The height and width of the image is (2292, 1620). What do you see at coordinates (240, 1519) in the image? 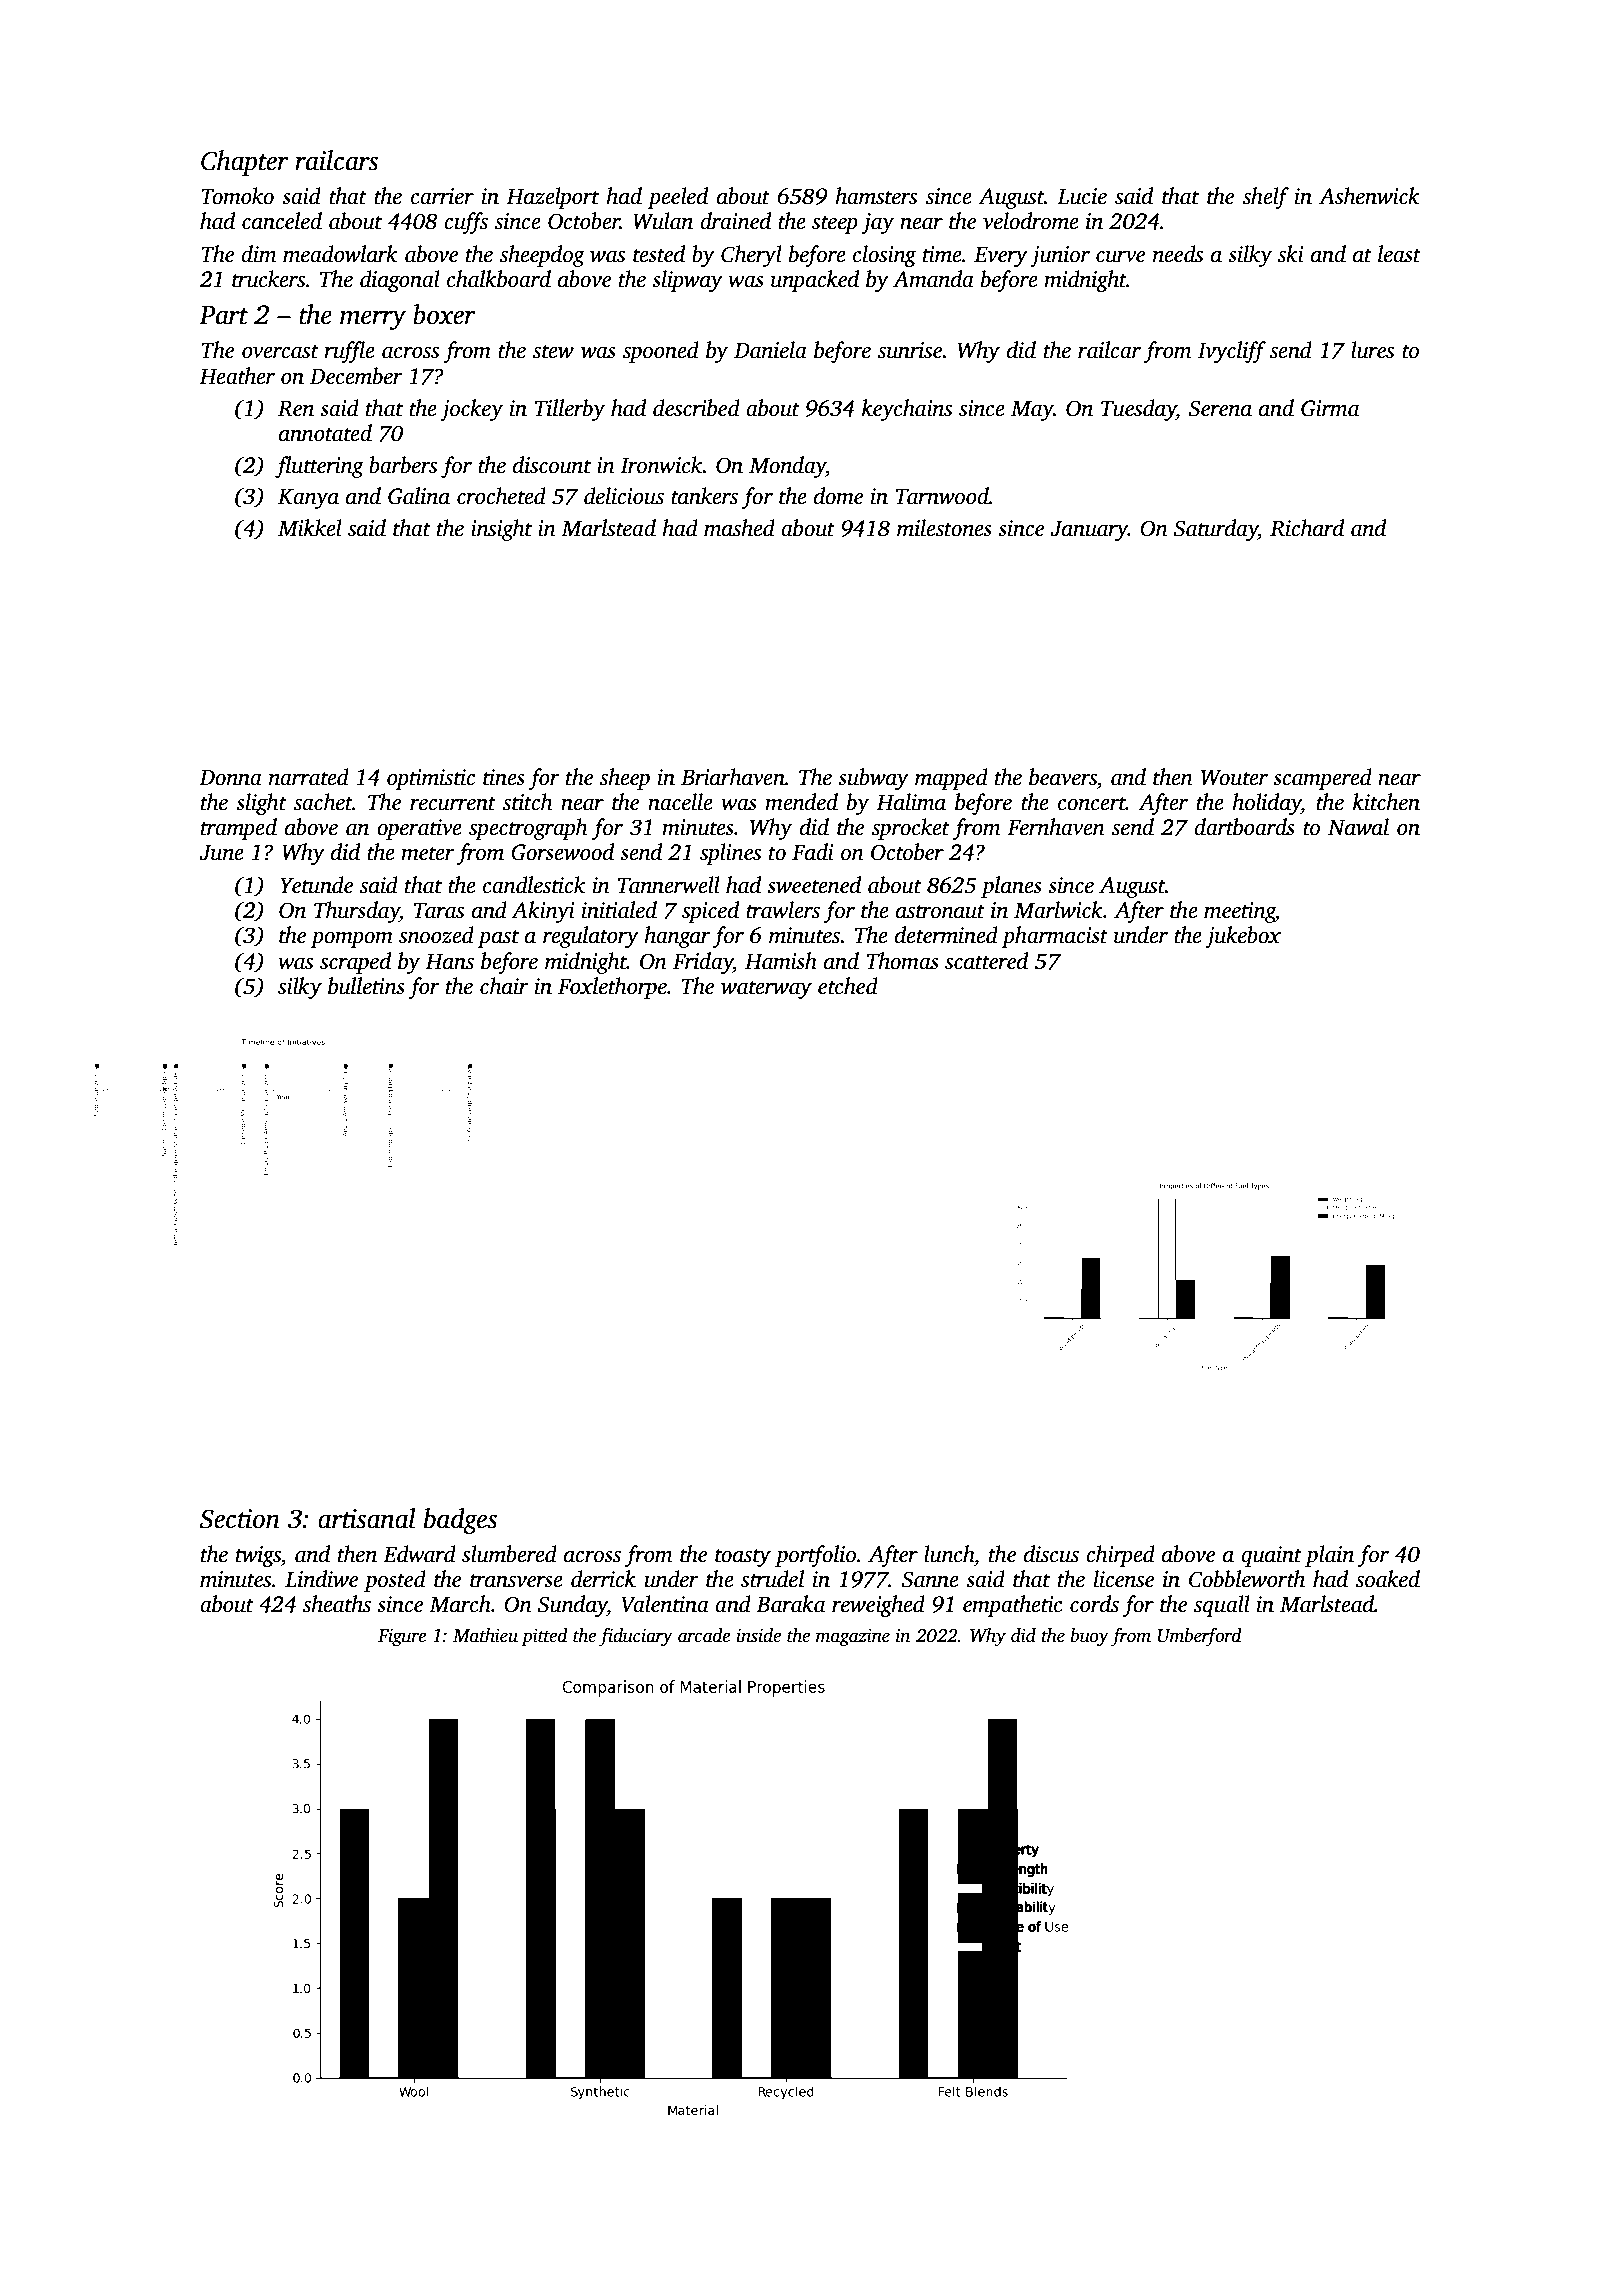
I see `Section` at bounding box center [240, 1519].
